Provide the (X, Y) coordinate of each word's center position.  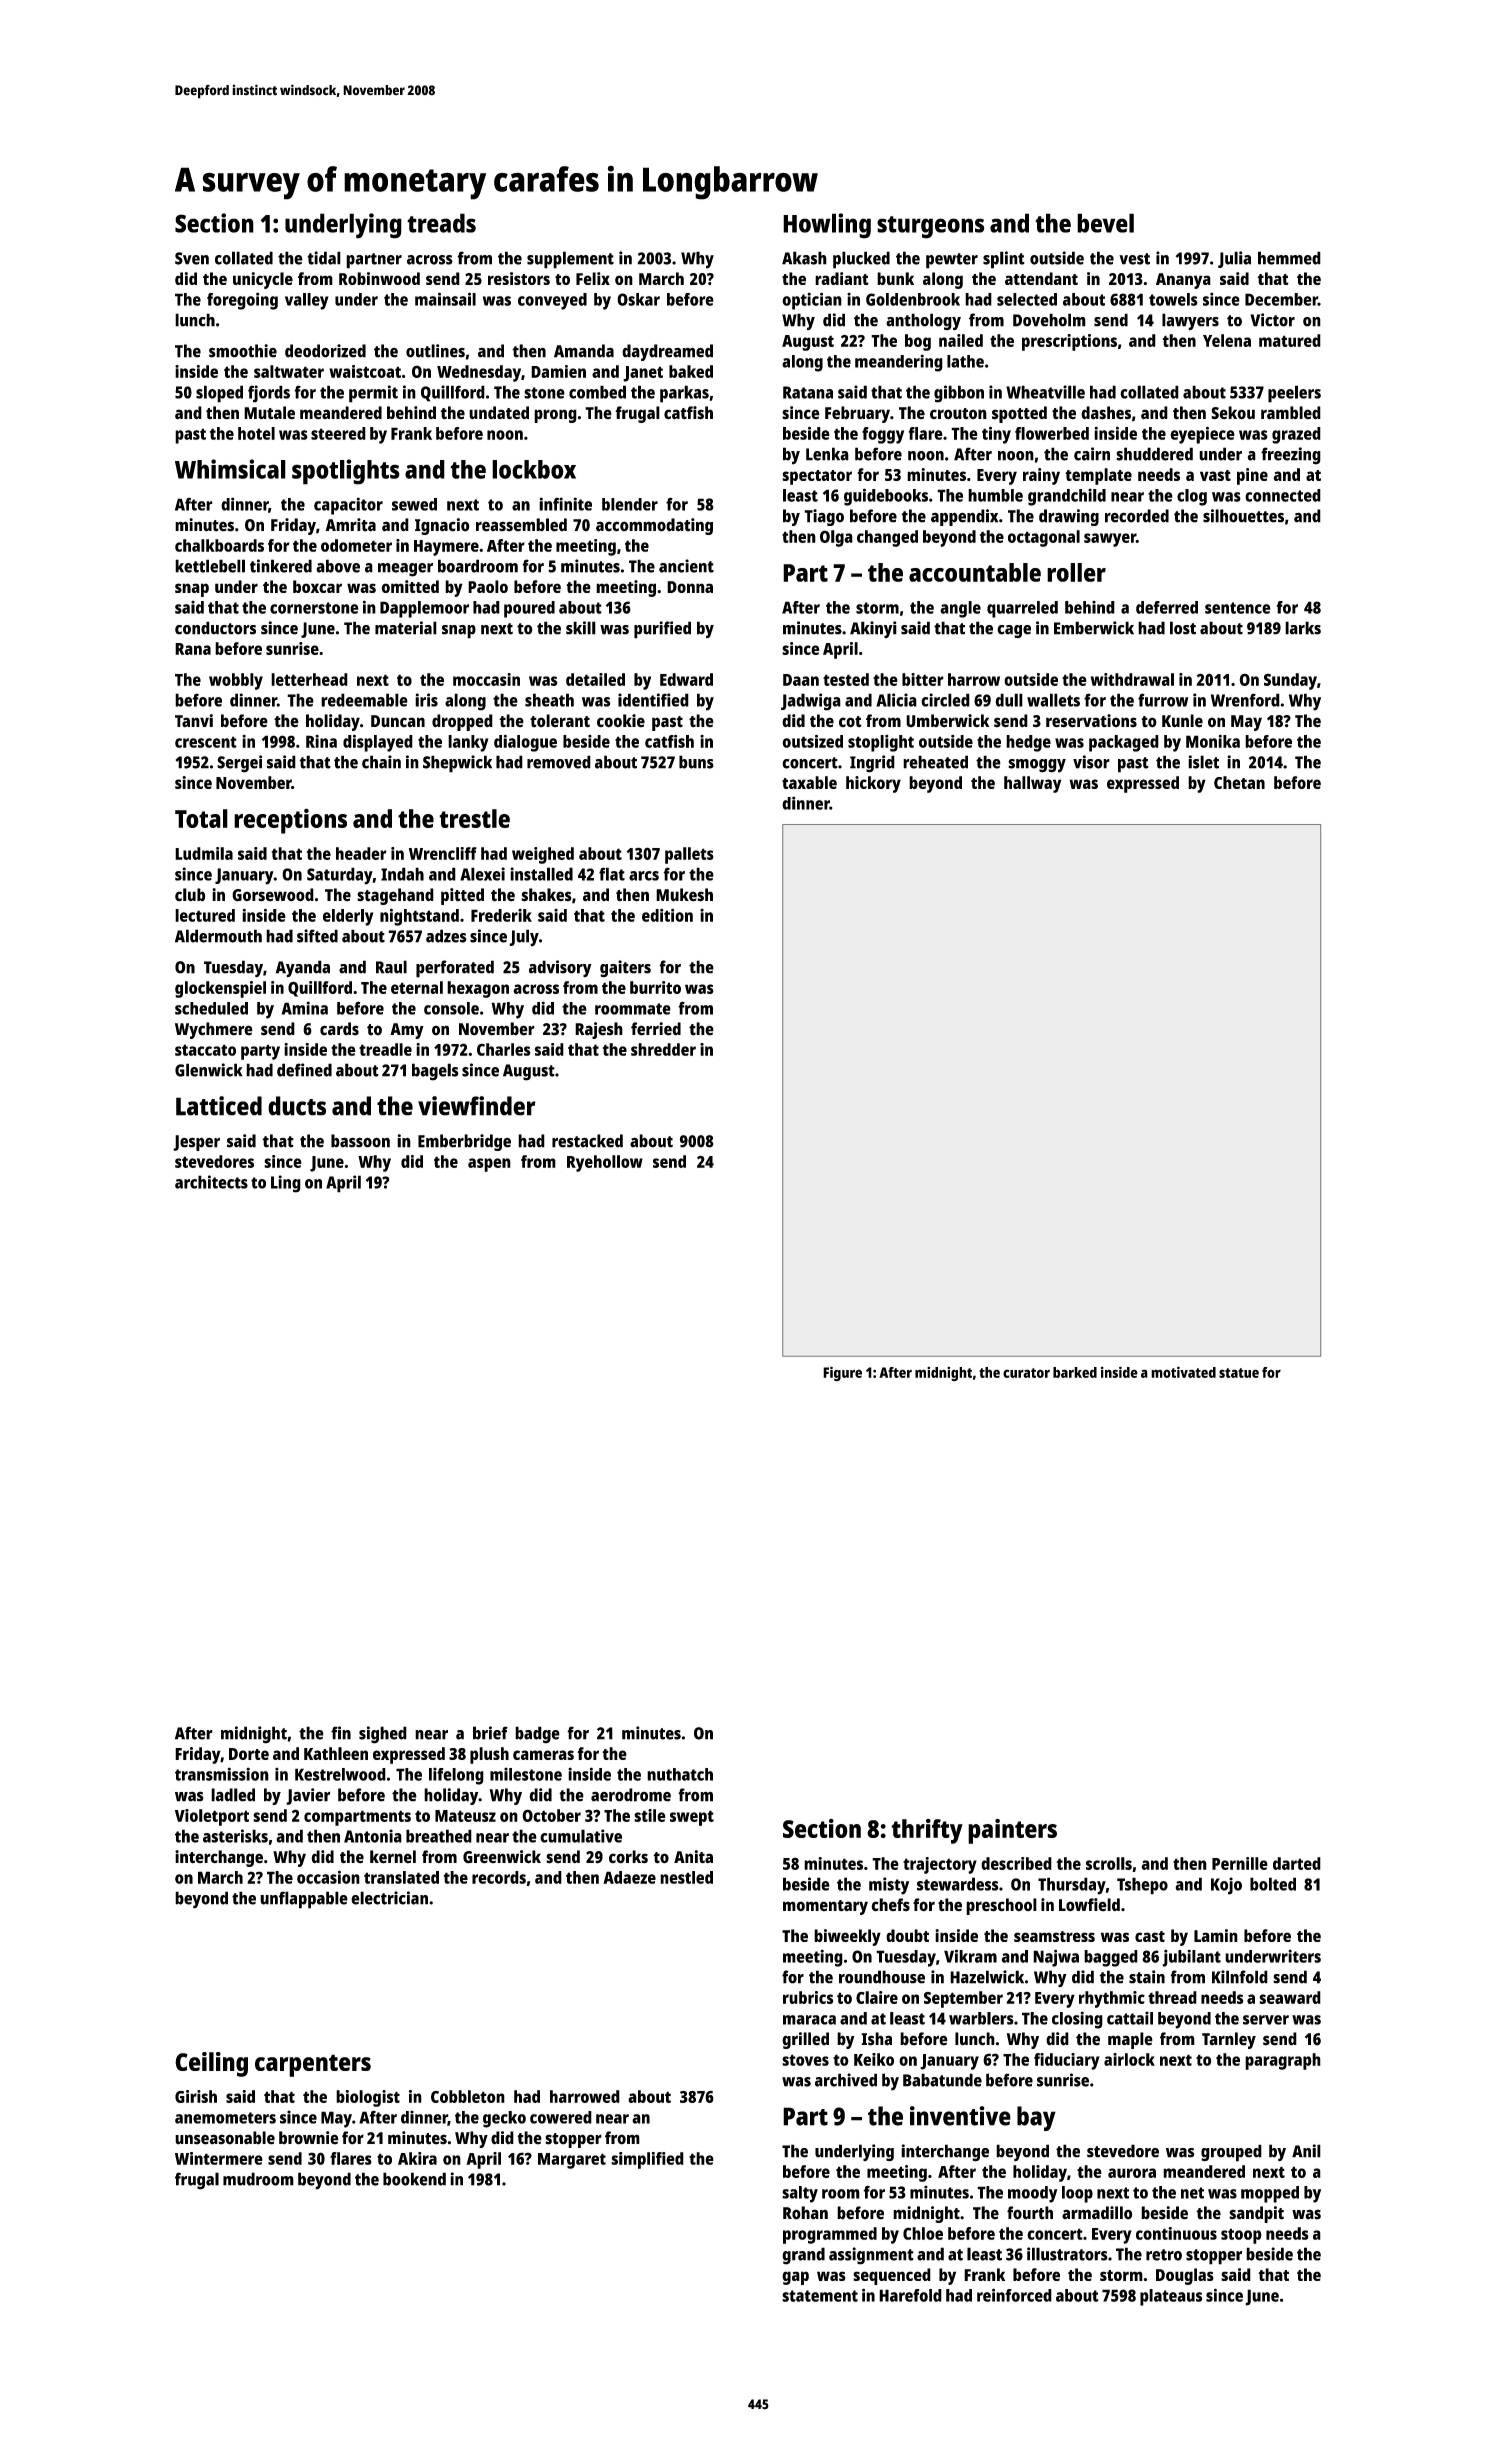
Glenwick (209, 1070)
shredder (663, 1049)
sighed (383, 1735)
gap (795, 2278)
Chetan (1239, 782)
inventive (960, 2116)
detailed (595, 679)
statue (1239, 1373)
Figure (842, 1373)
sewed (414, 504)
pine (1252, 476)
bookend (414, 2179)
